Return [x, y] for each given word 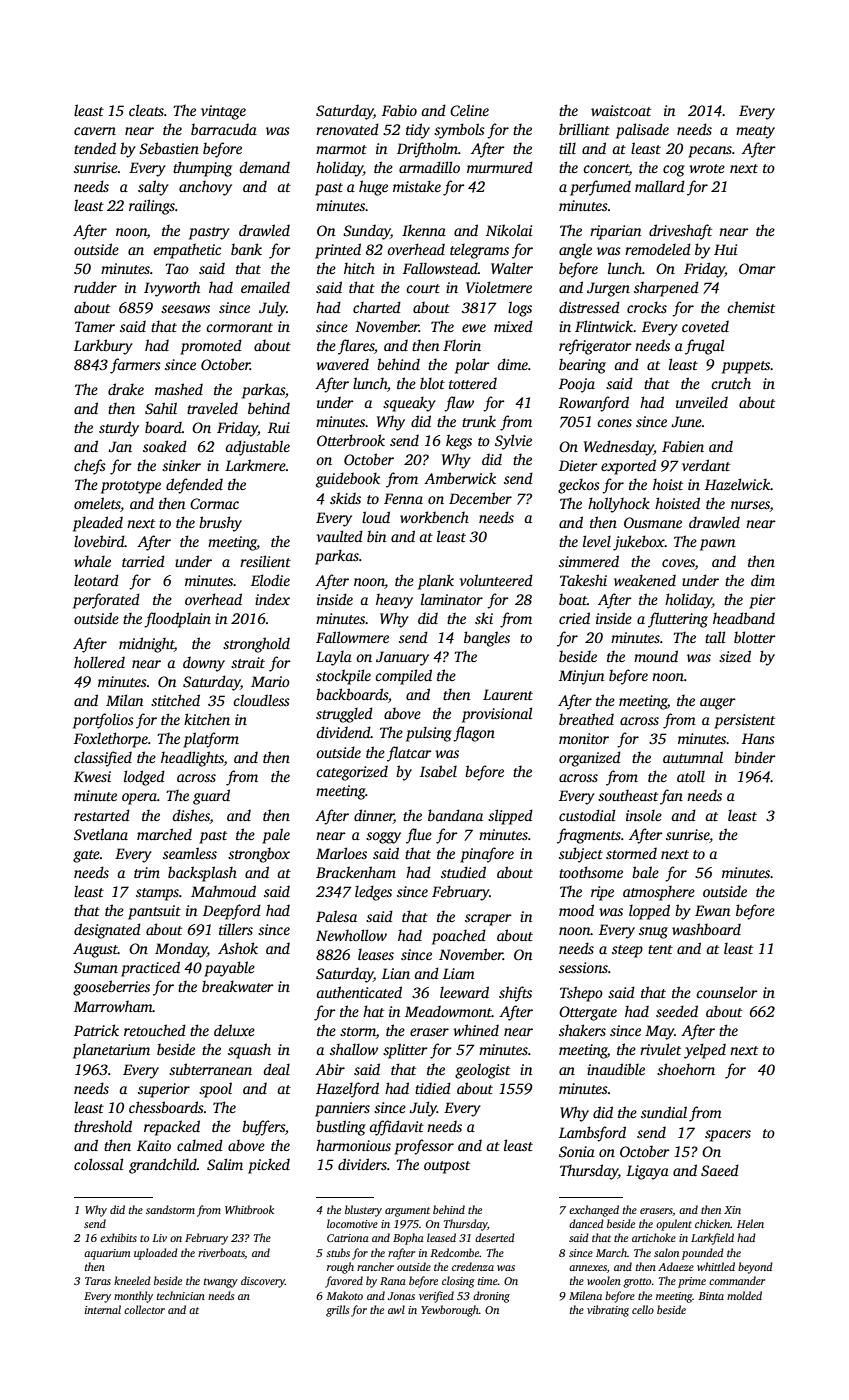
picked [269, 1166]
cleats [146, 110]
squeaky [409, 404]
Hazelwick [738, 484]
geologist [482, 1071]
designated [107, 931]
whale [92, 561]
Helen [750, 1223]
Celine [469, 110]
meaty [755, 132]
